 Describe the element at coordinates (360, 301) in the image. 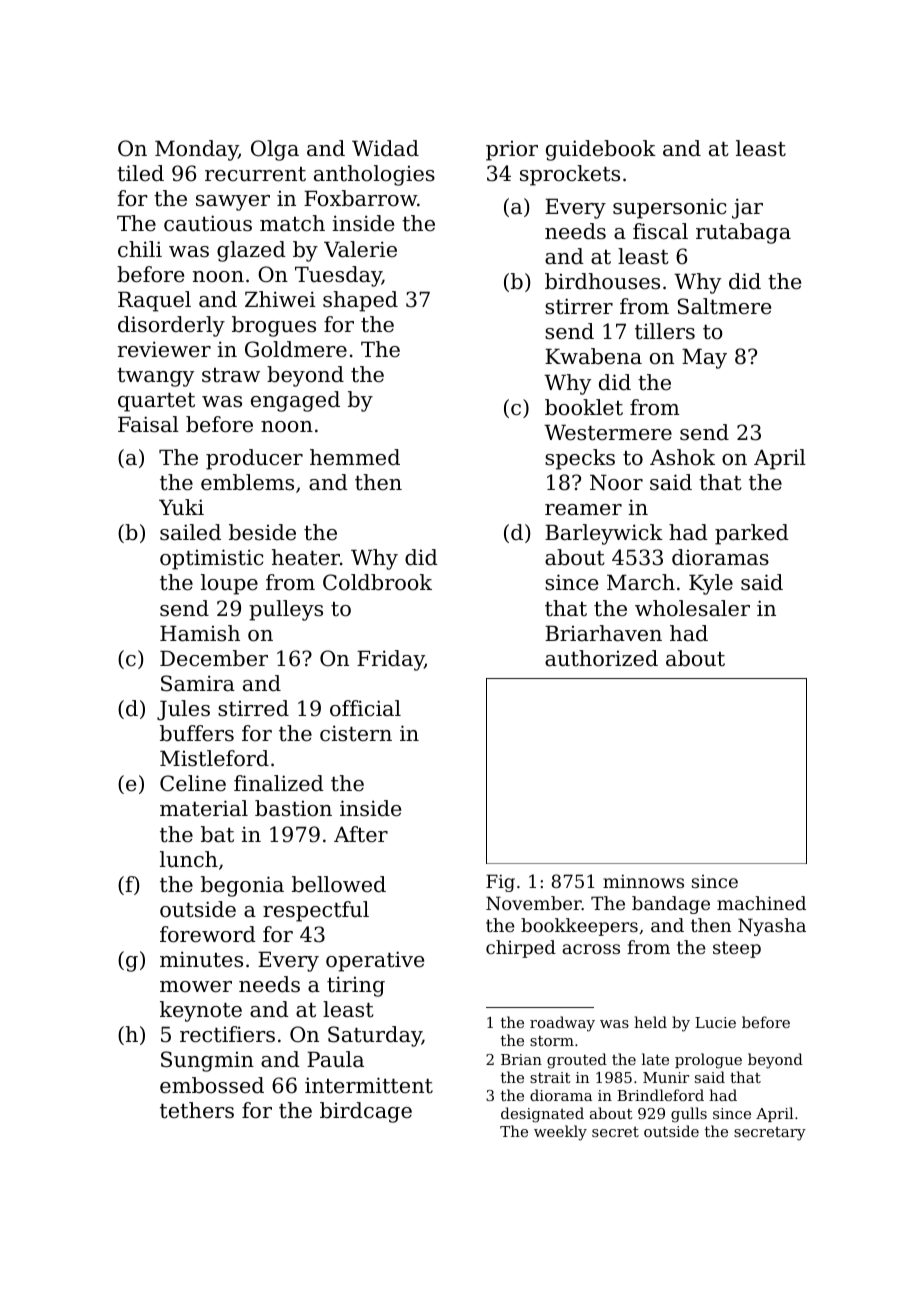

I see `shaped` at that location.
